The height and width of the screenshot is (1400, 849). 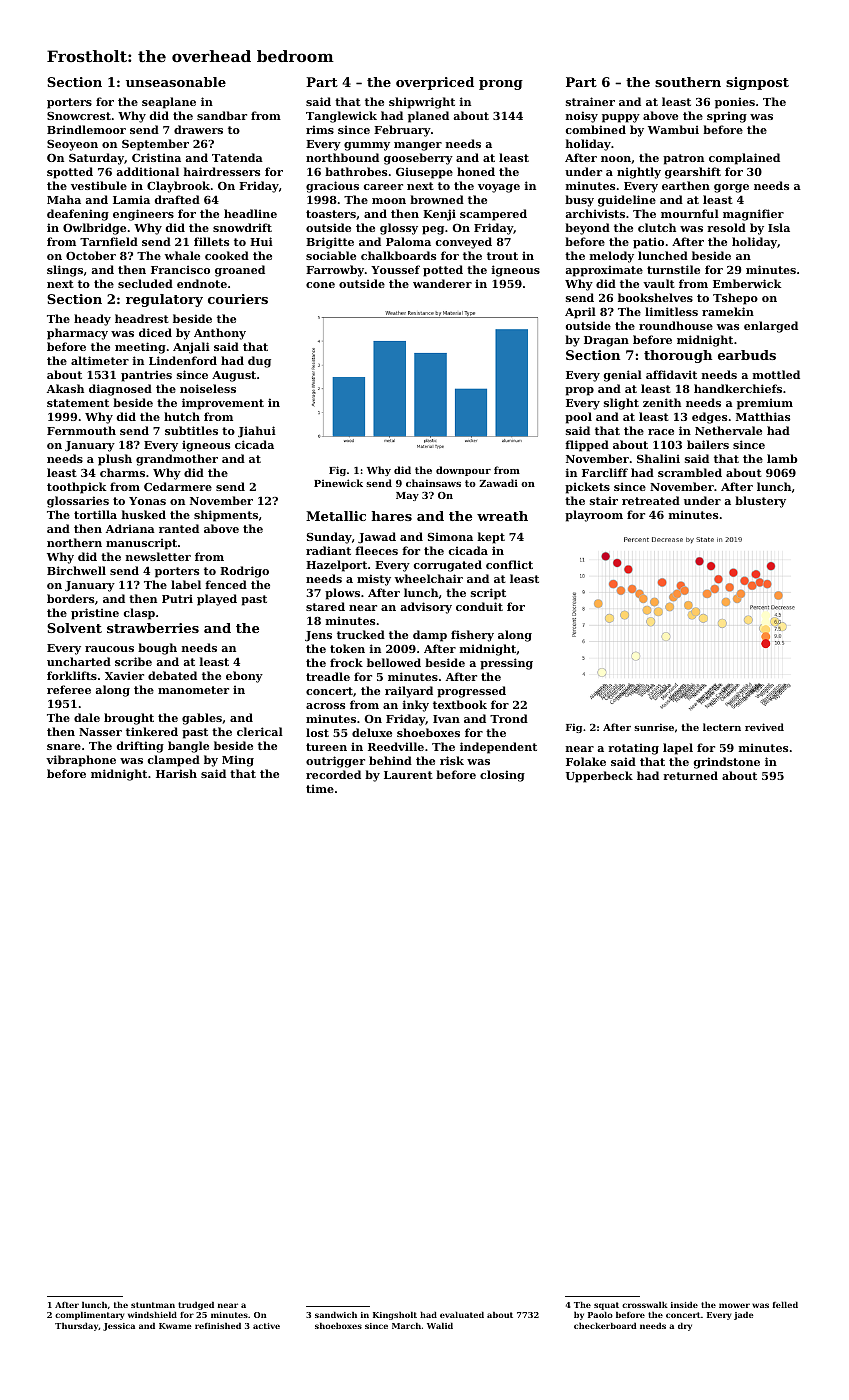 I want to click on lectern, so click(x=722, y=727).
